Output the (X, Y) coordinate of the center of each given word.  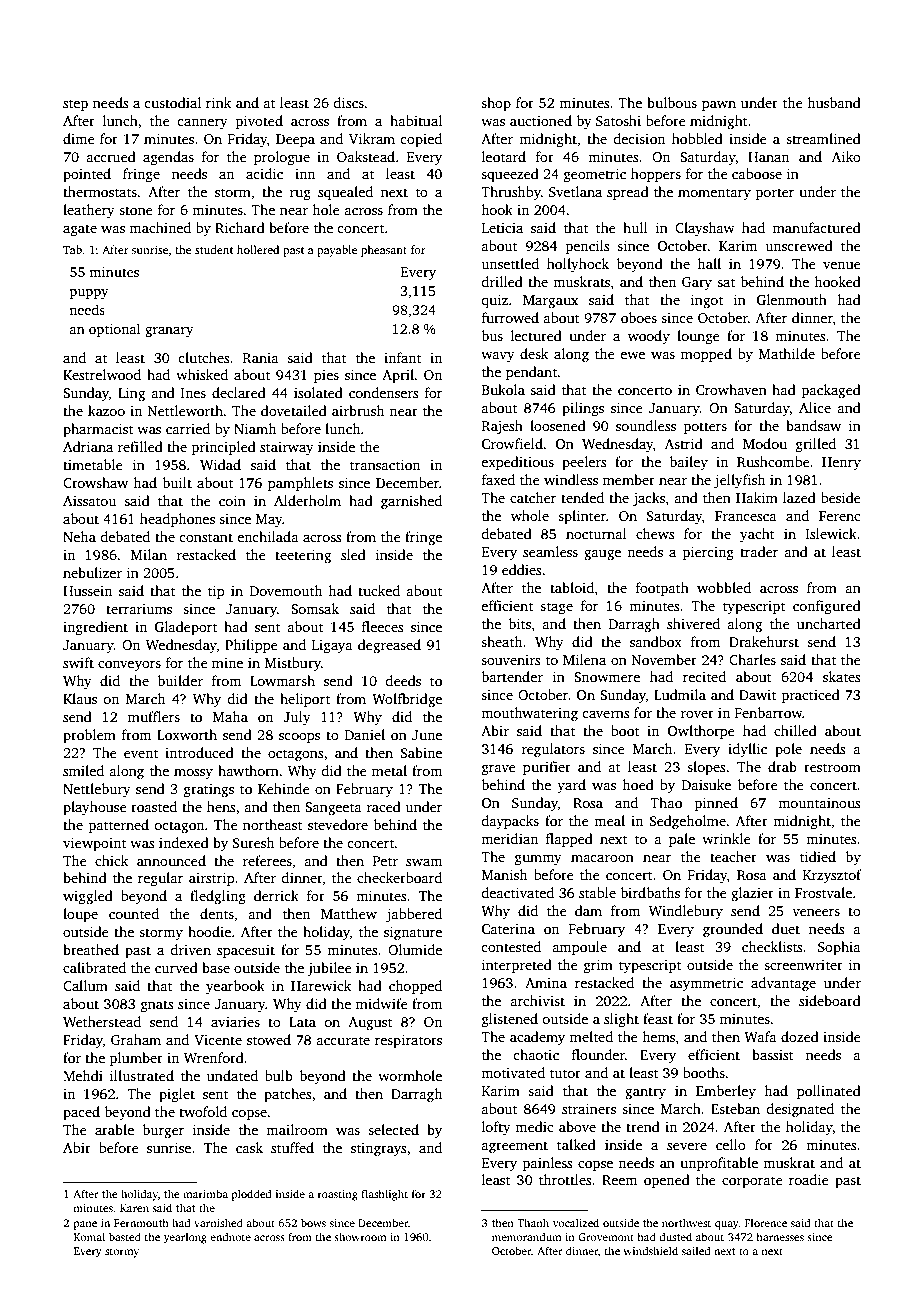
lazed (799, 497)
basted (125, 1236)
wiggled (88, 897)
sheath (501, 641)
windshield (650, 1250)
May (269, 520)
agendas (168, 158)
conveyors (129, 666)
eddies (521, 569)
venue (842, 265)
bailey (689, 463)
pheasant (384, 251)
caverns (605, 714)
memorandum (526, 1236)
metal (389, 770)
